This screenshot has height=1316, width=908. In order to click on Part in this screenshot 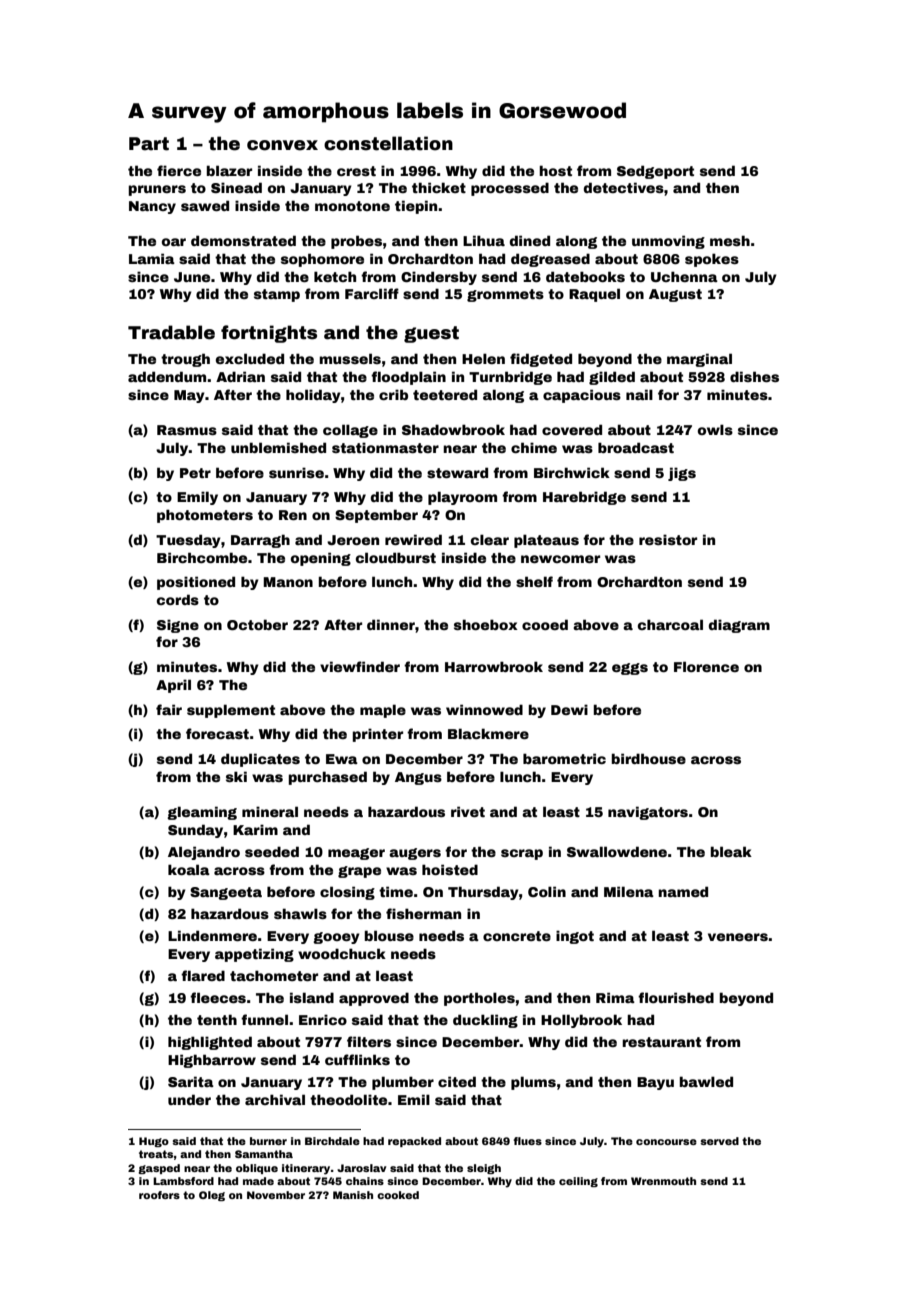, I will do `click(149, 144)`.
